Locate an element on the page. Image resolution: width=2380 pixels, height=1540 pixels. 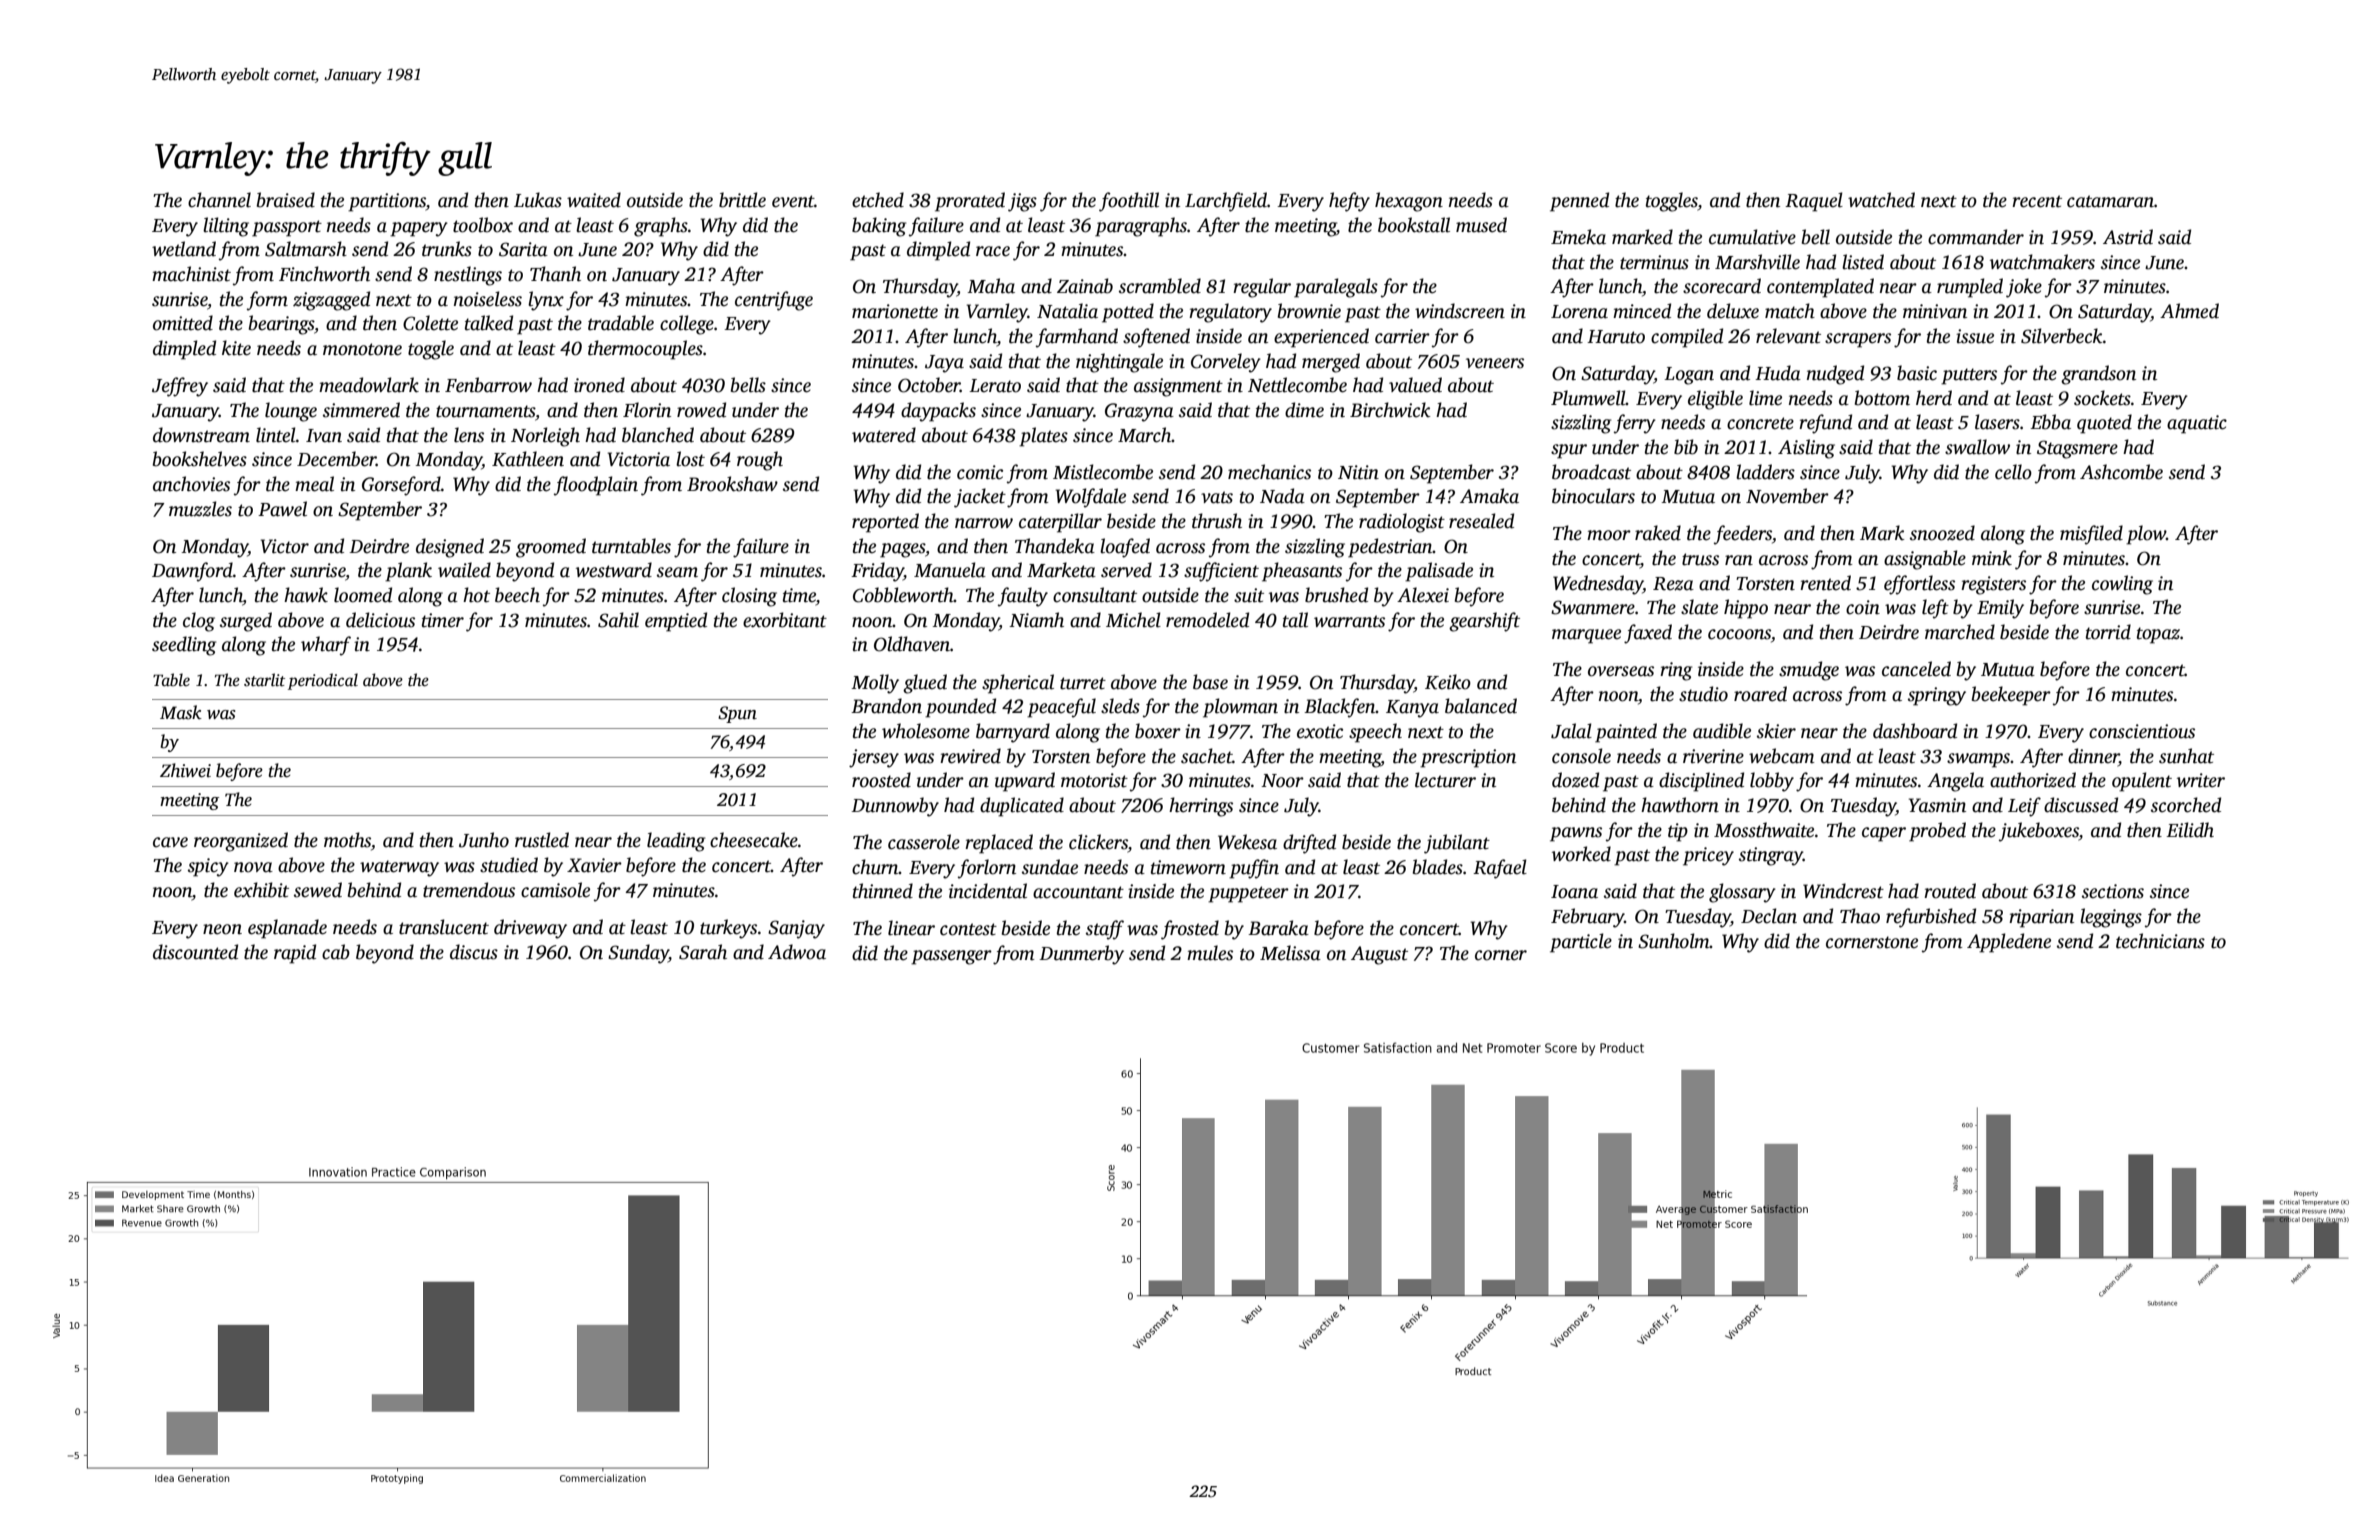
Colette is located at coordinates (430, 323).
